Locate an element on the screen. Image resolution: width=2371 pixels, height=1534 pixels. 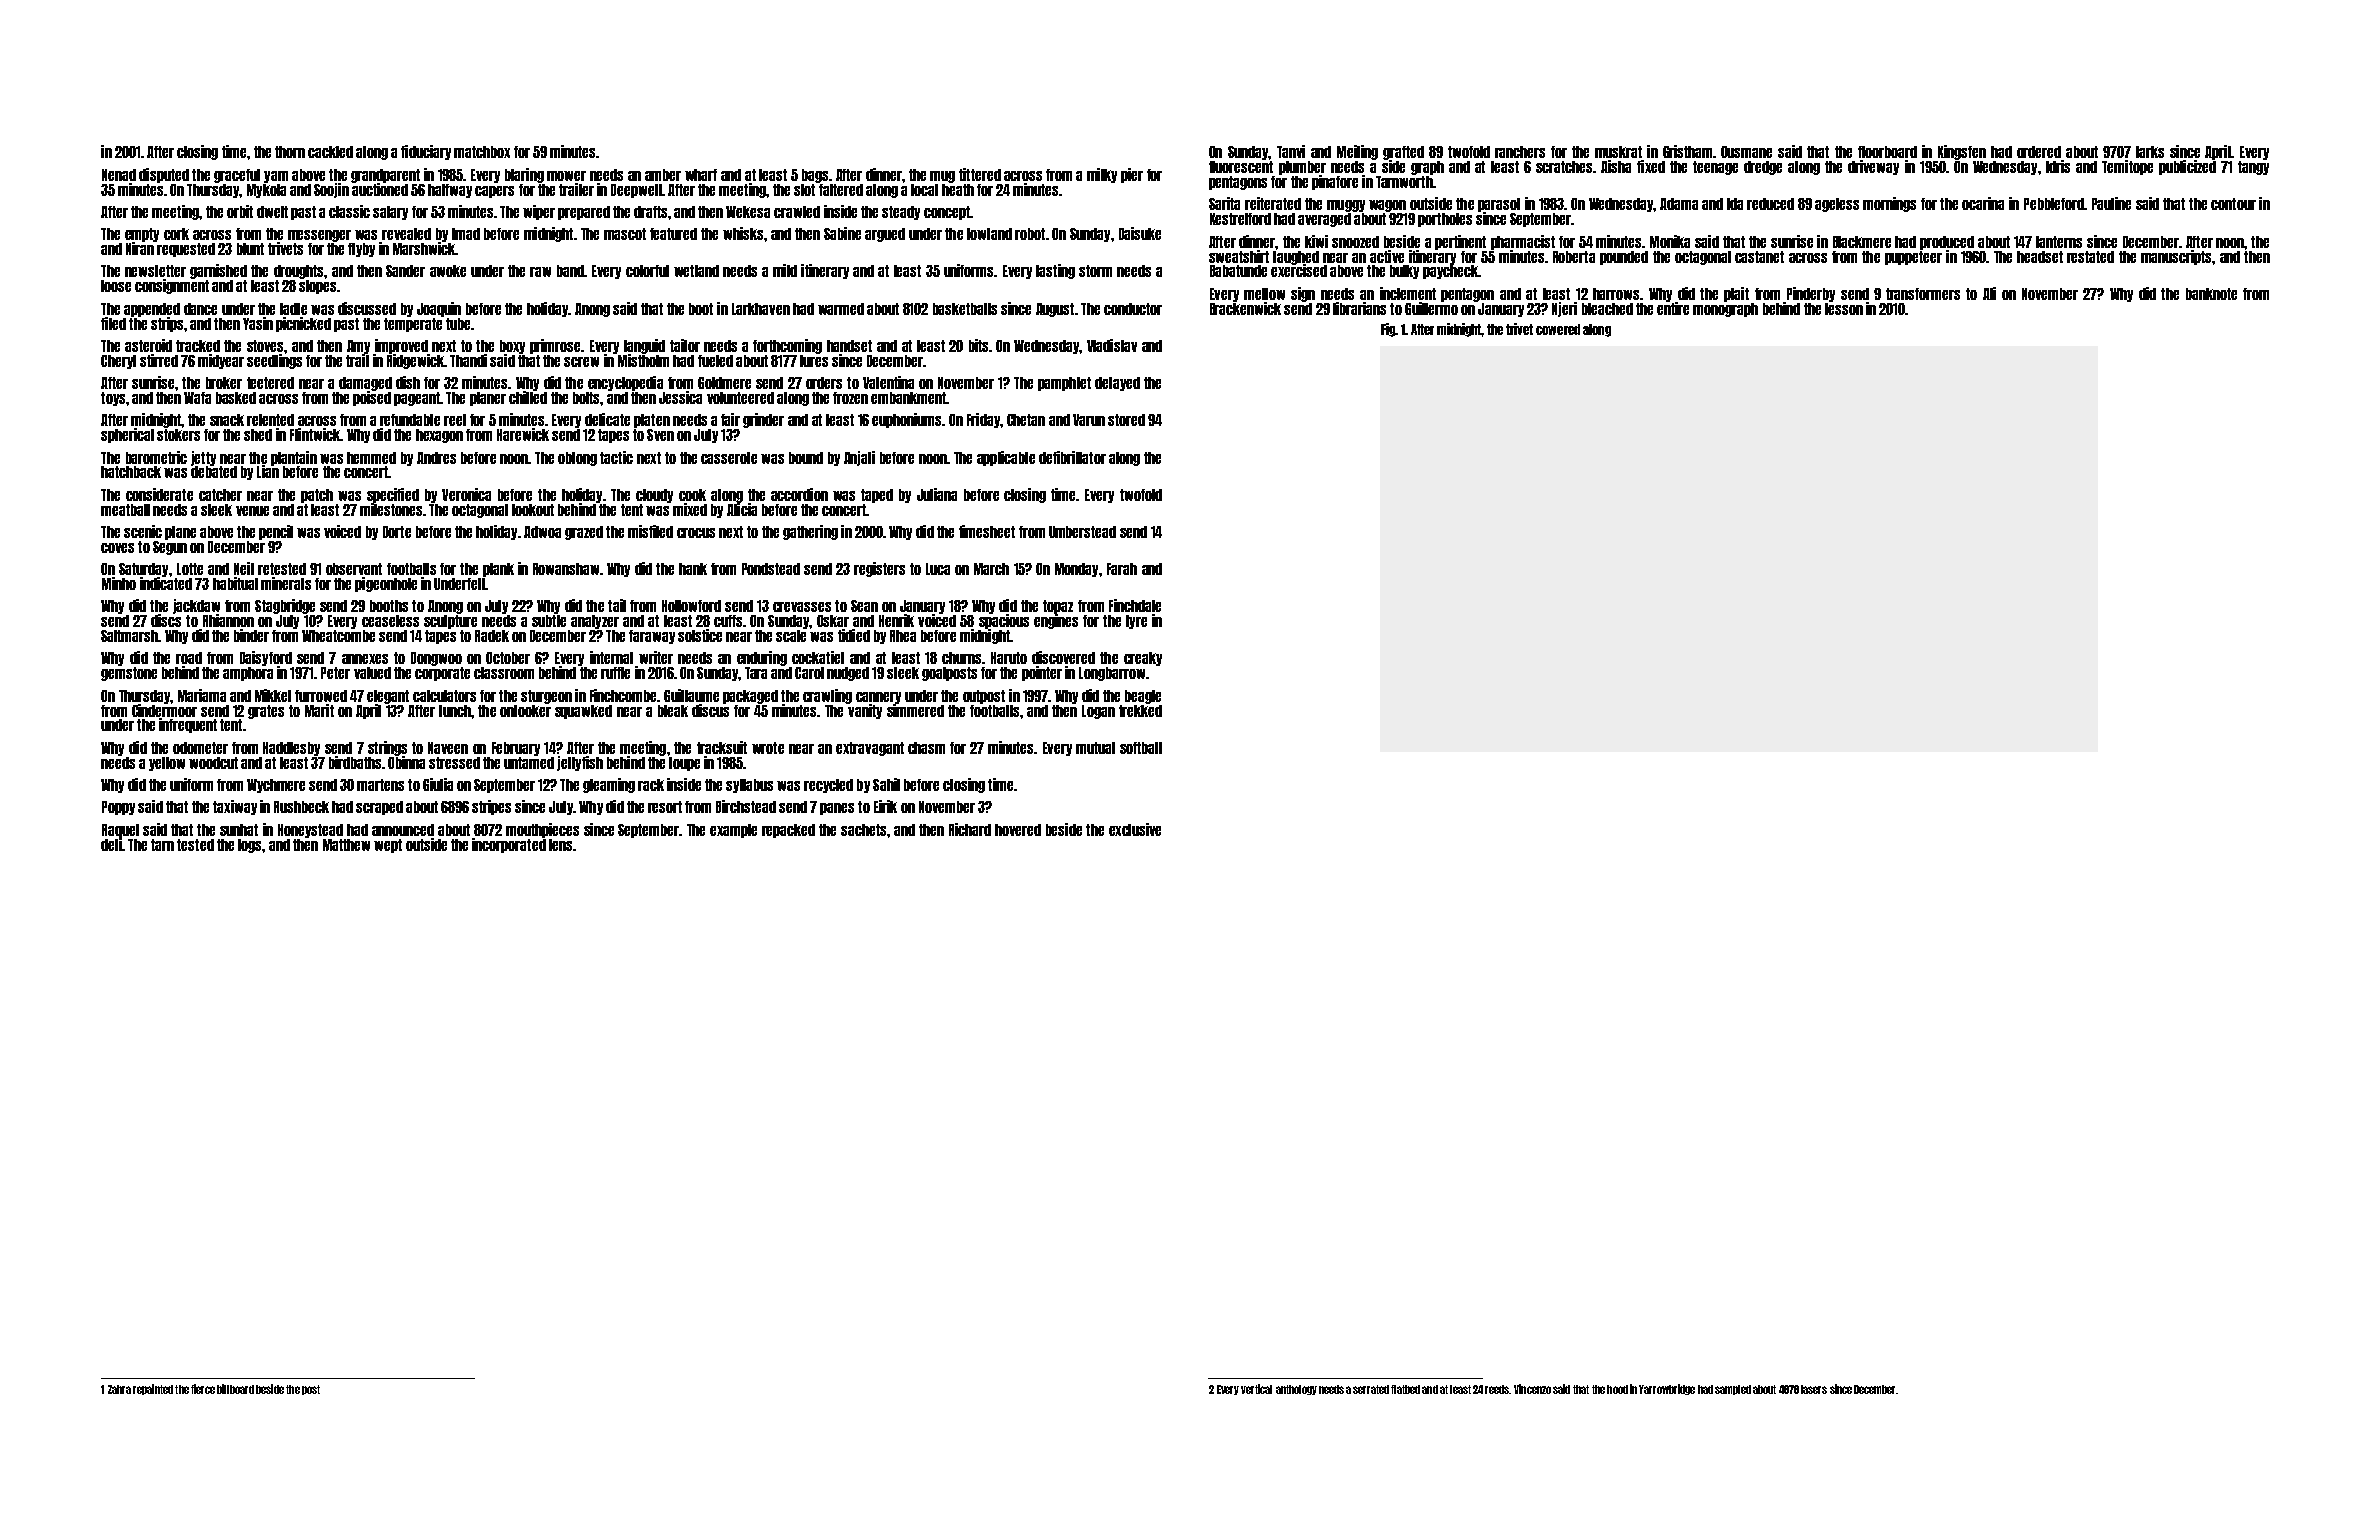
Raquel is located at coordinates (120, 830).
